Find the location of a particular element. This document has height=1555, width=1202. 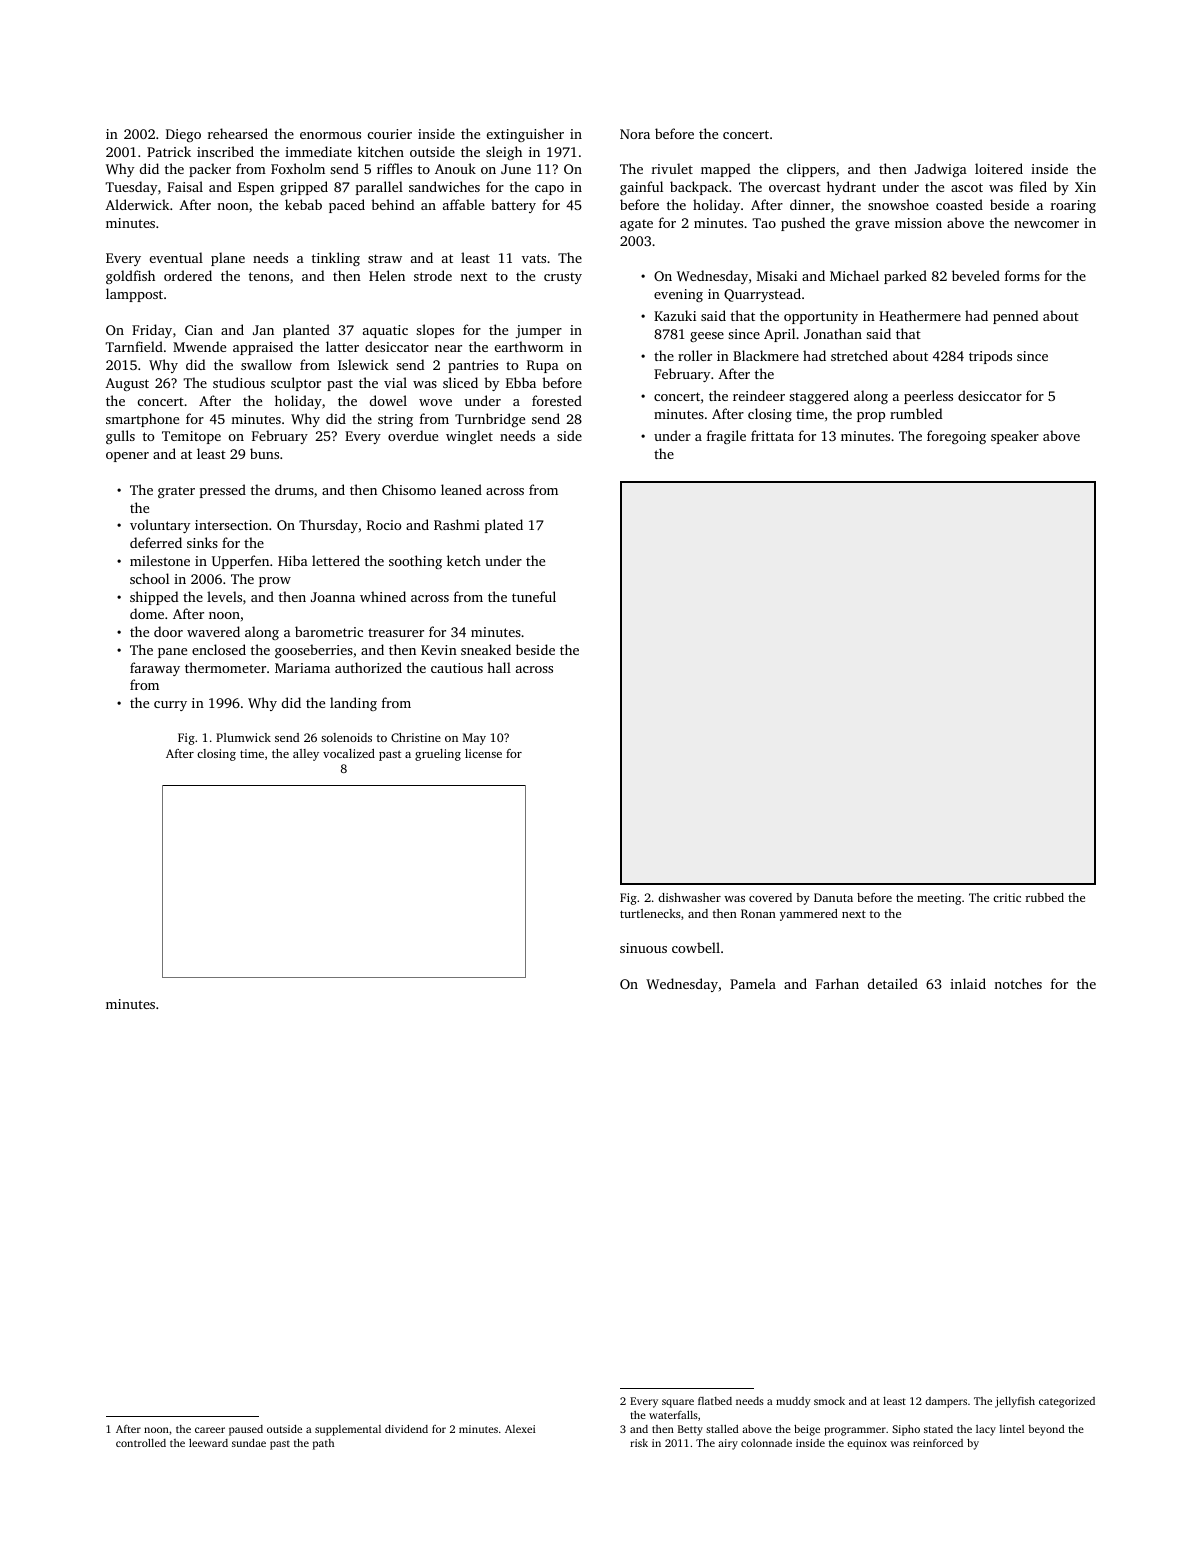

career is located at coordinates (210, 1430).
